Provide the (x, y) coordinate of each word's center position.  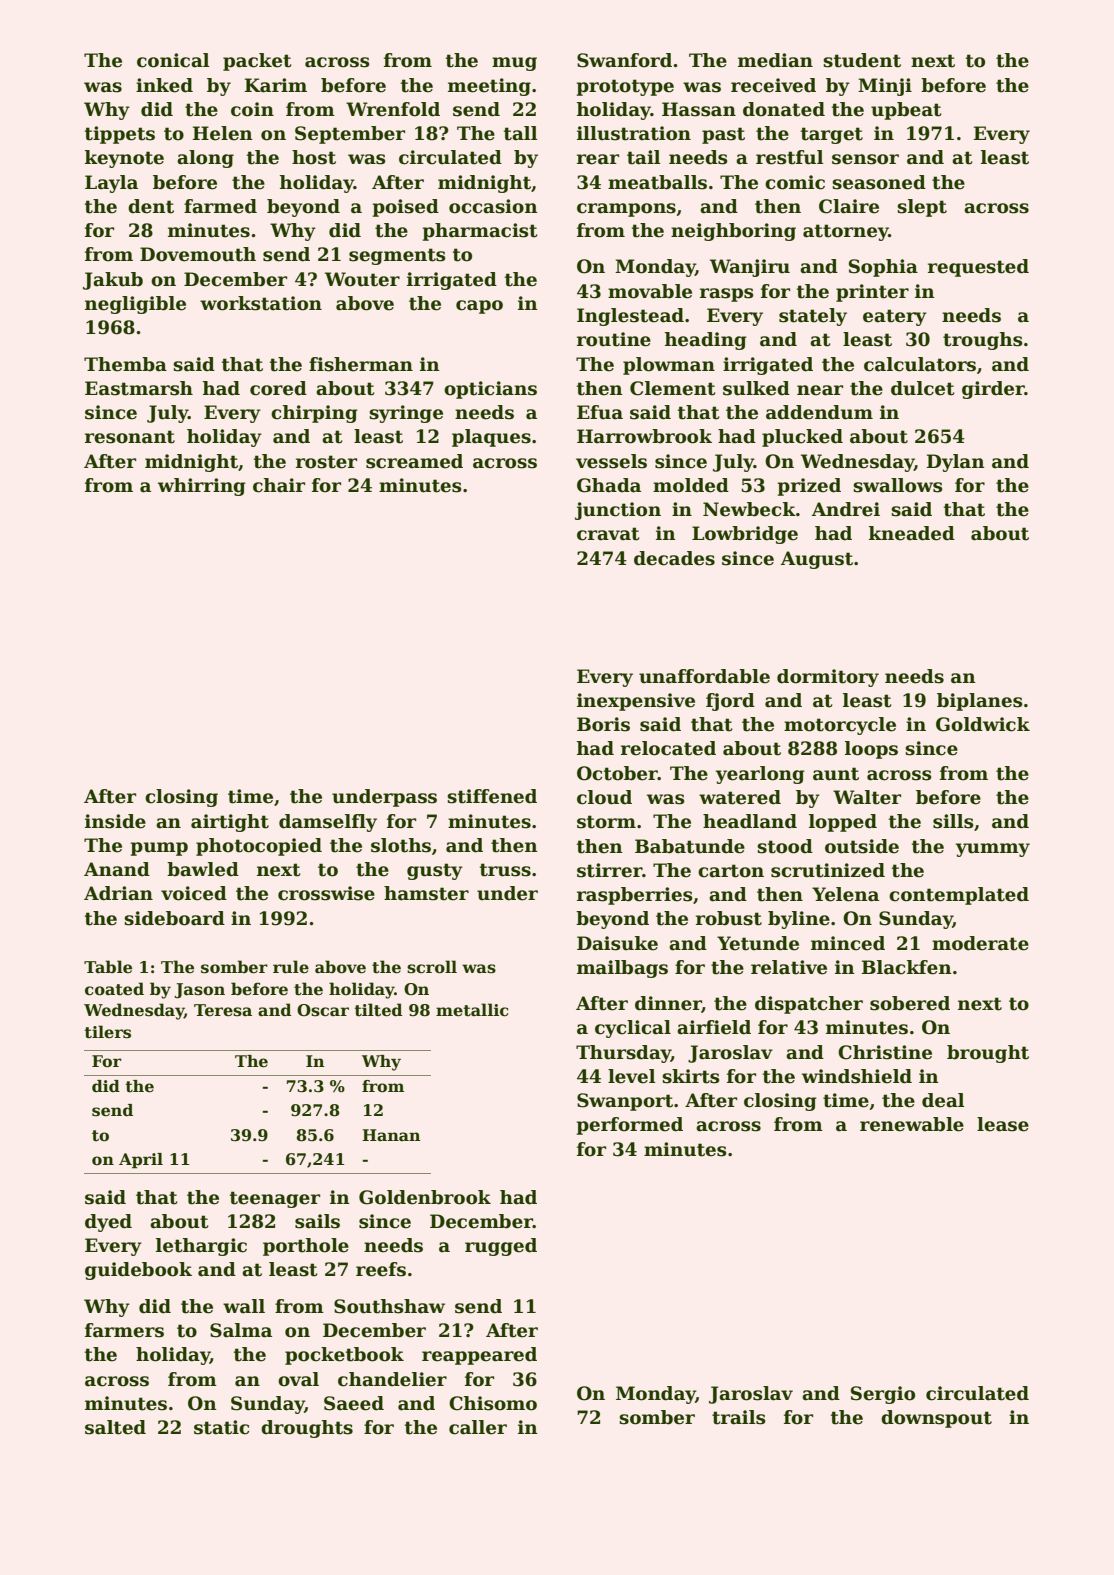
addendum (819, 412)
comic (795, 182)
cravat (608, 534)
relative (789, 967)
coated (114, 989)
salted (115, 1427)
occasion (493, 206)
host (314, 157)
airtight (230, 823)
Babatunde (690, 846)
